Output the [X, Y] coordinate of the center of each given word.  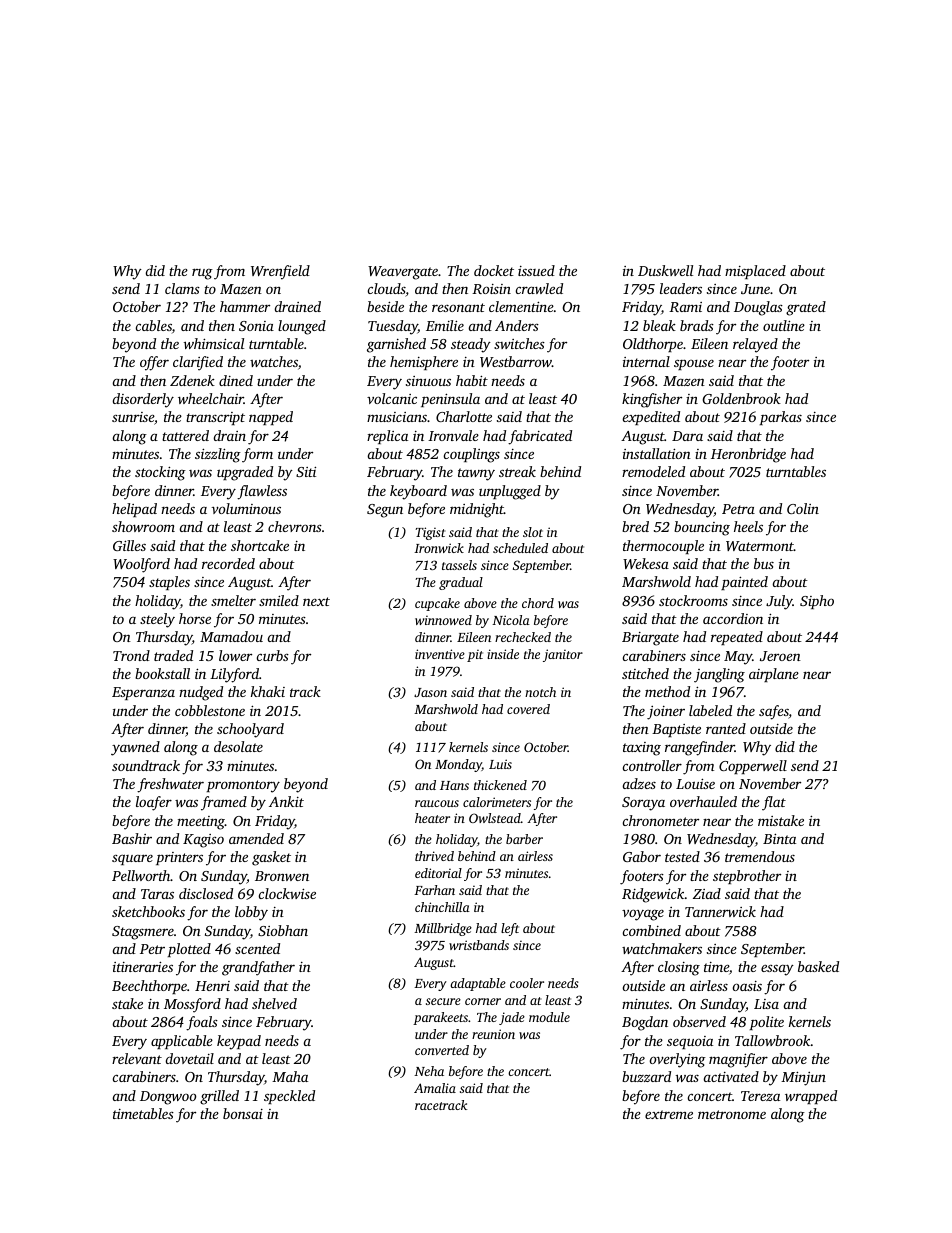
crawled [539, 288]
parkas [781, 418]
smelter [233, 600]
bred [635, 526]
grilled [219, 1097]
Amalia [435, 1088]
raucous [437, 803]
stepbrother [747, 877]
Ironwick [439, 548]
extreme [669, 1114]
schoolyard [250, 730]
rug [202, 274]
